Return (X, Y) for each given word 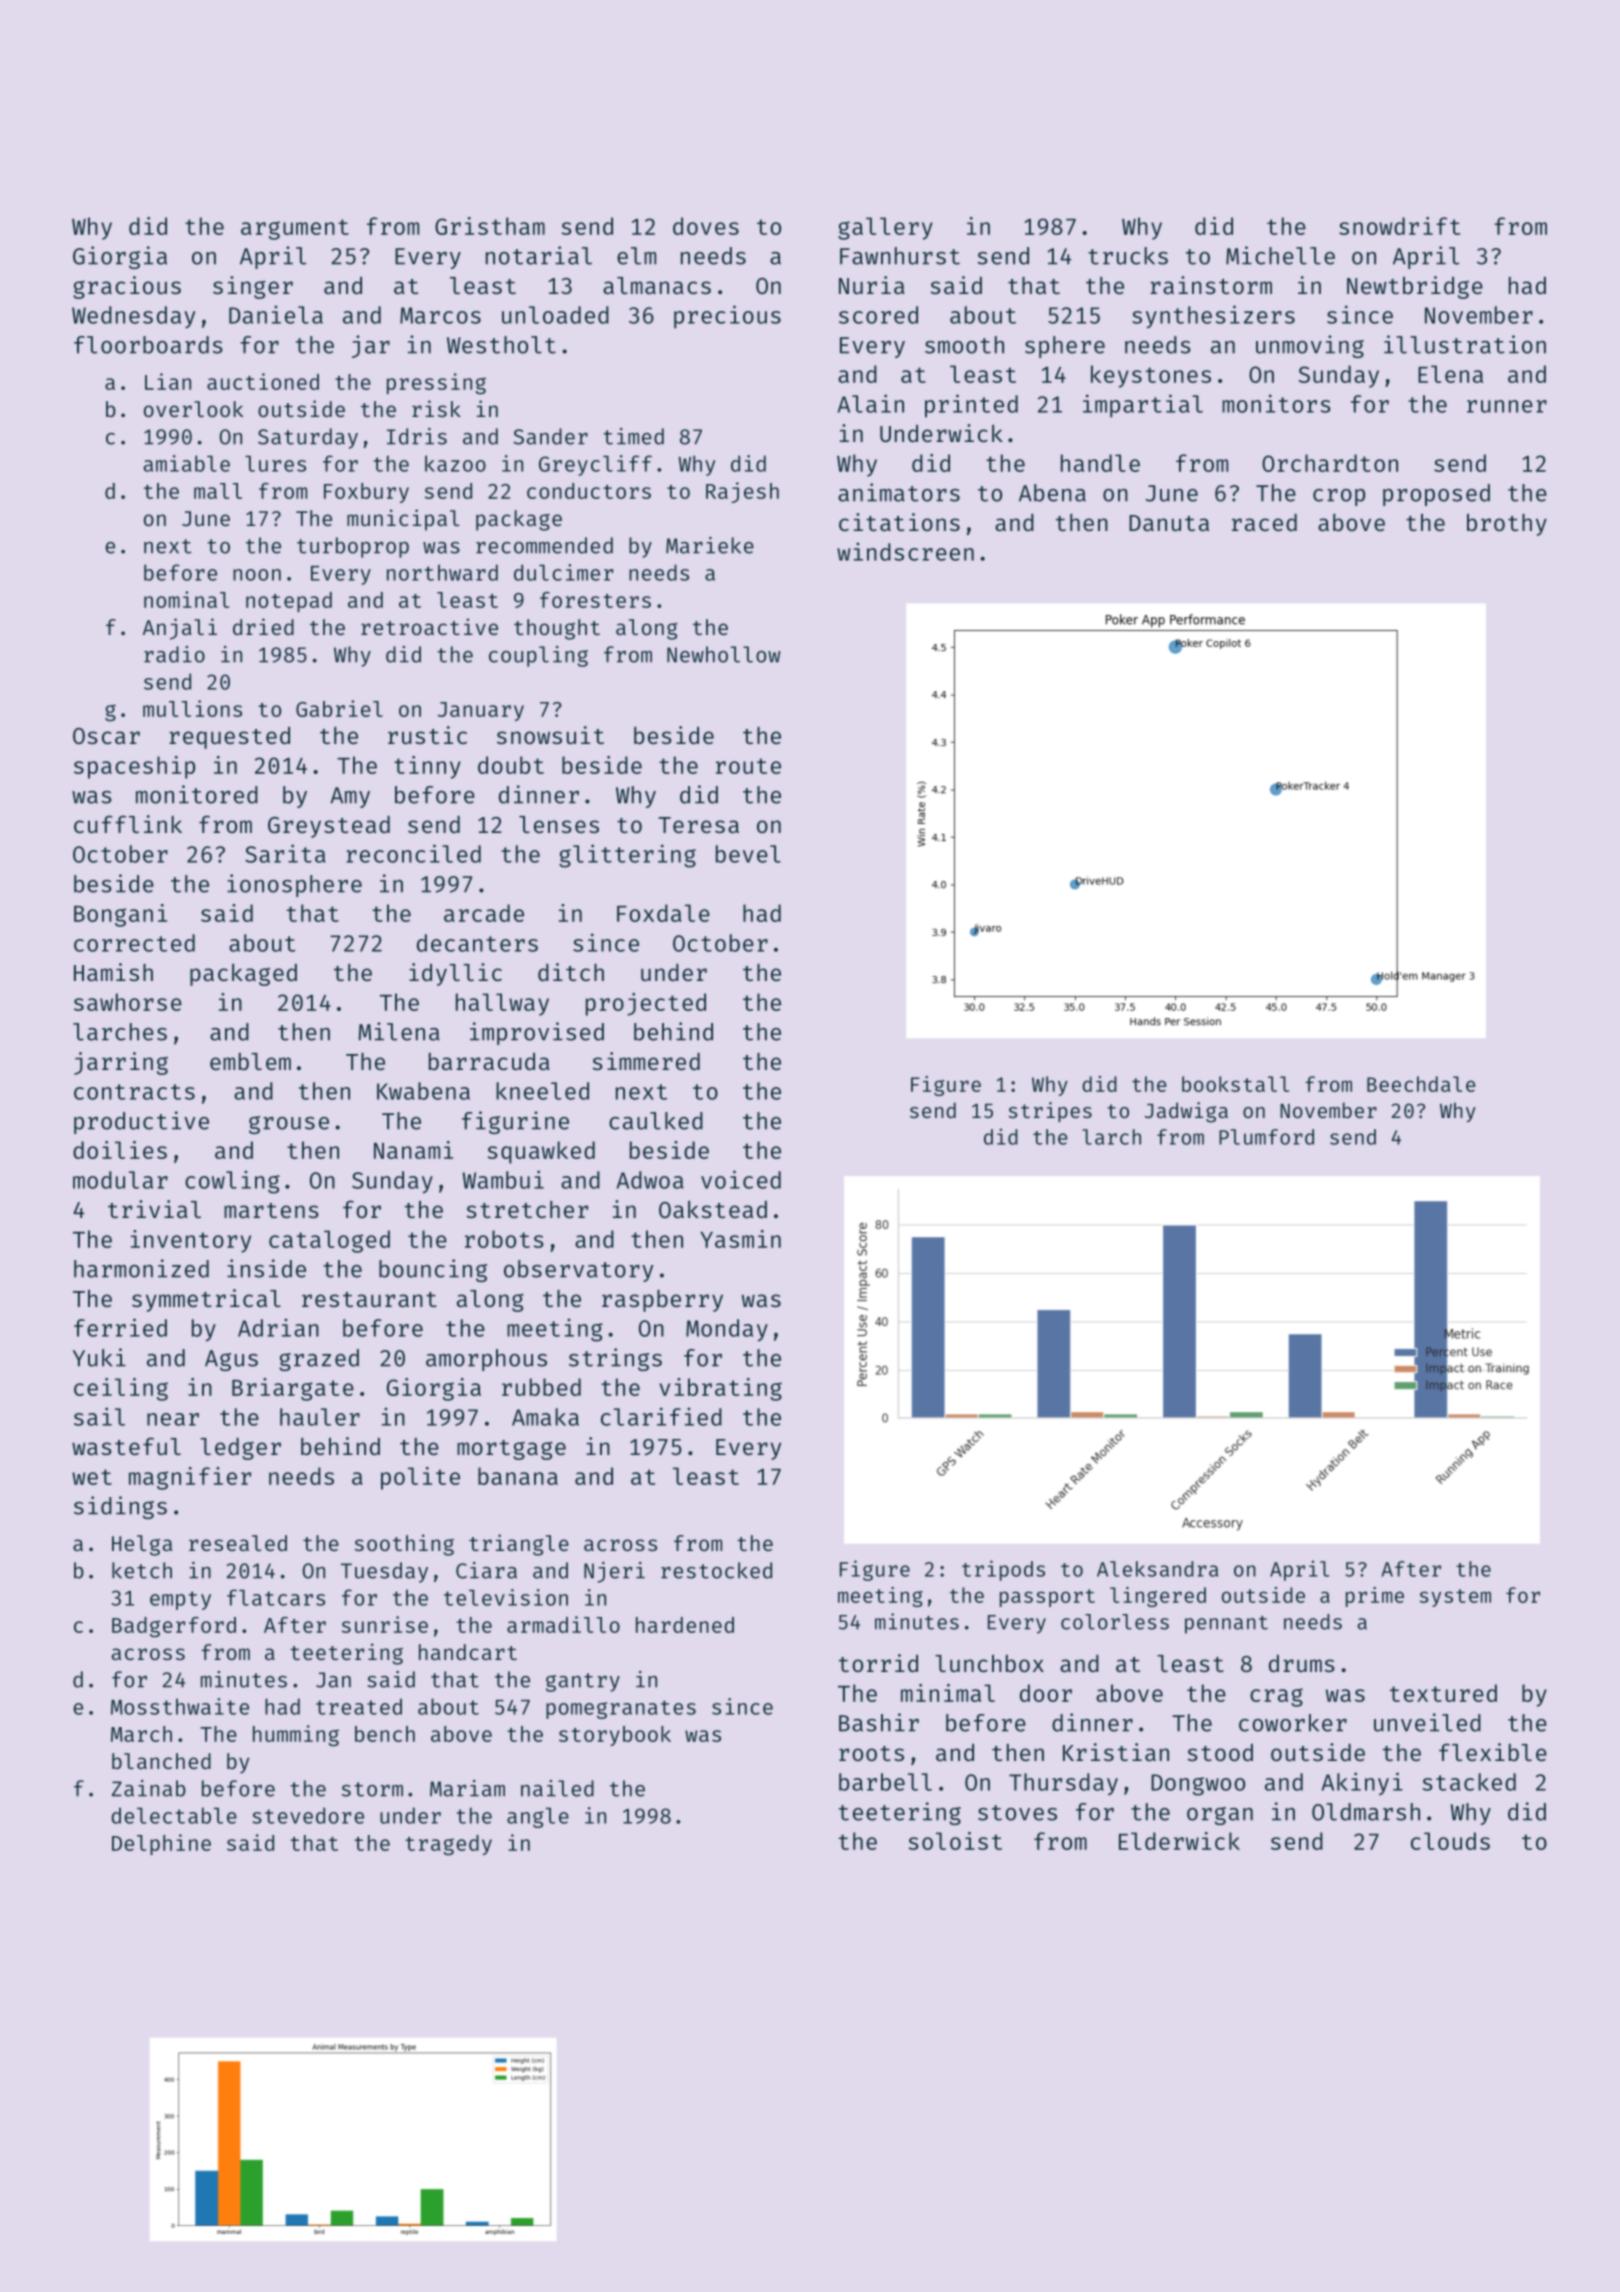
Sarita (285, 853)
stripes (1050, 1112)
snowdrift (1399, 226)
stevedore (308, 1815)
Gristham (490, 226)
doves (706, 226)
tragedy (448, 1845)
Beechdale (1421, 1084)
